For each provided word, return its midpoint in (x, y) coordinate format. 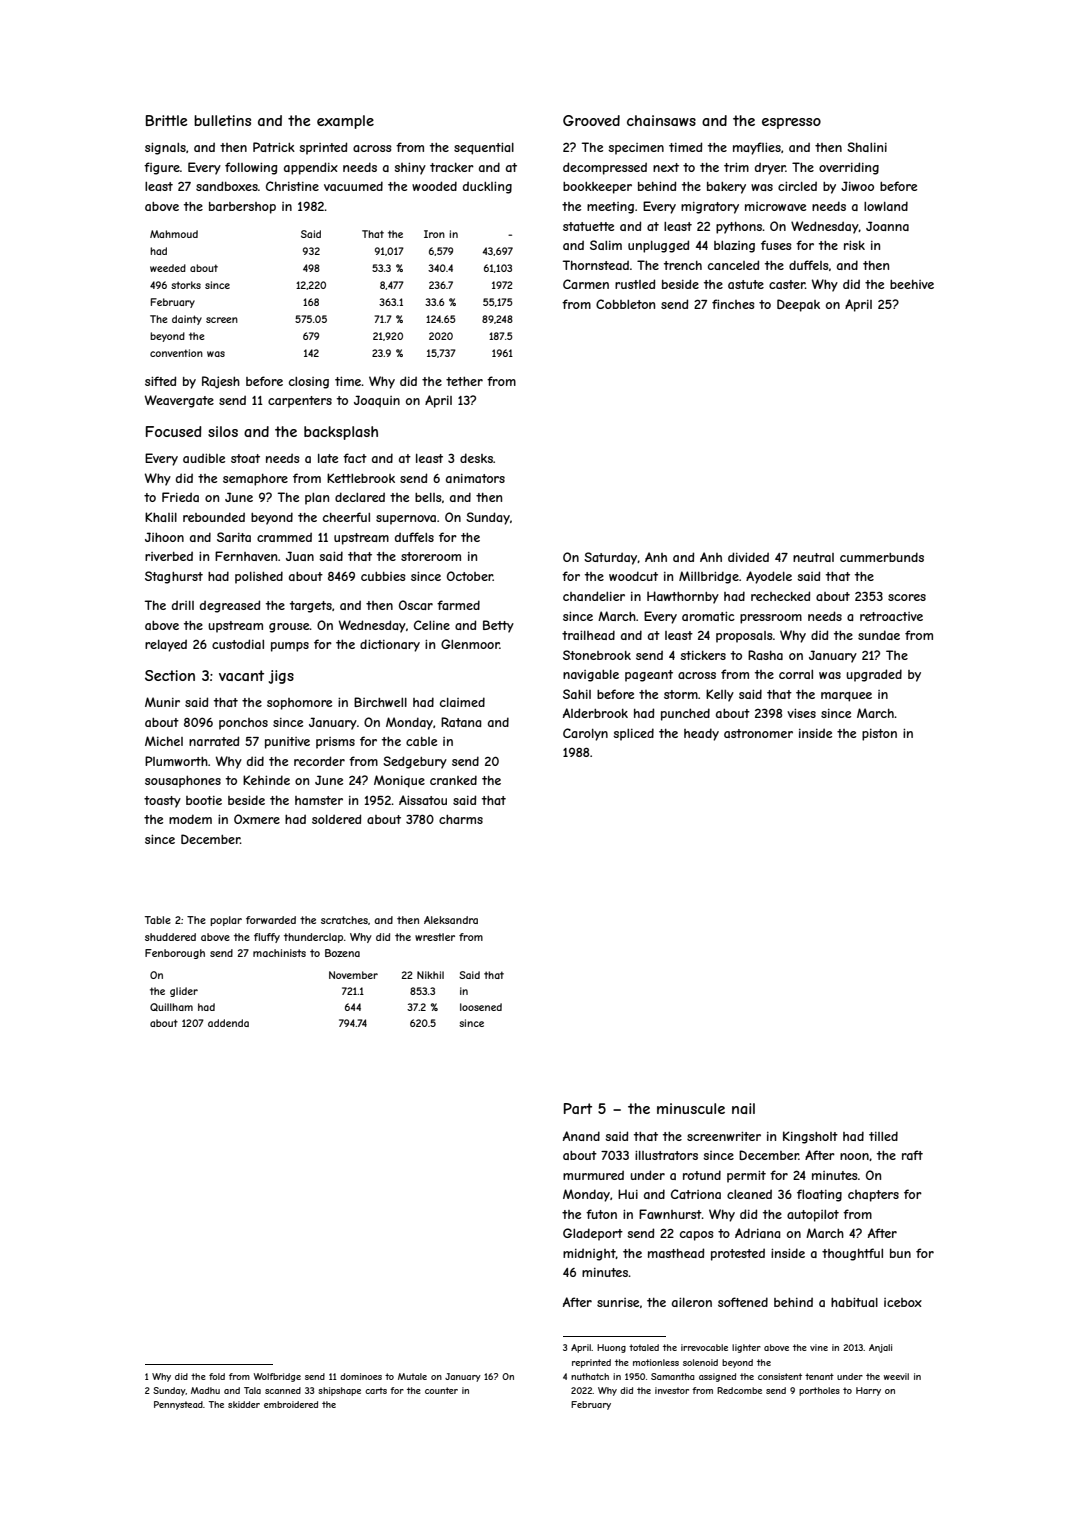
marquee (846, 697)
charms (461, 819)
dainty (187, 320)
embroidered (291, 1404)
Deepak (798, 305)
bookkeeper (597, 188)
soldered (336, 819)
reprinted (591, 1363)
